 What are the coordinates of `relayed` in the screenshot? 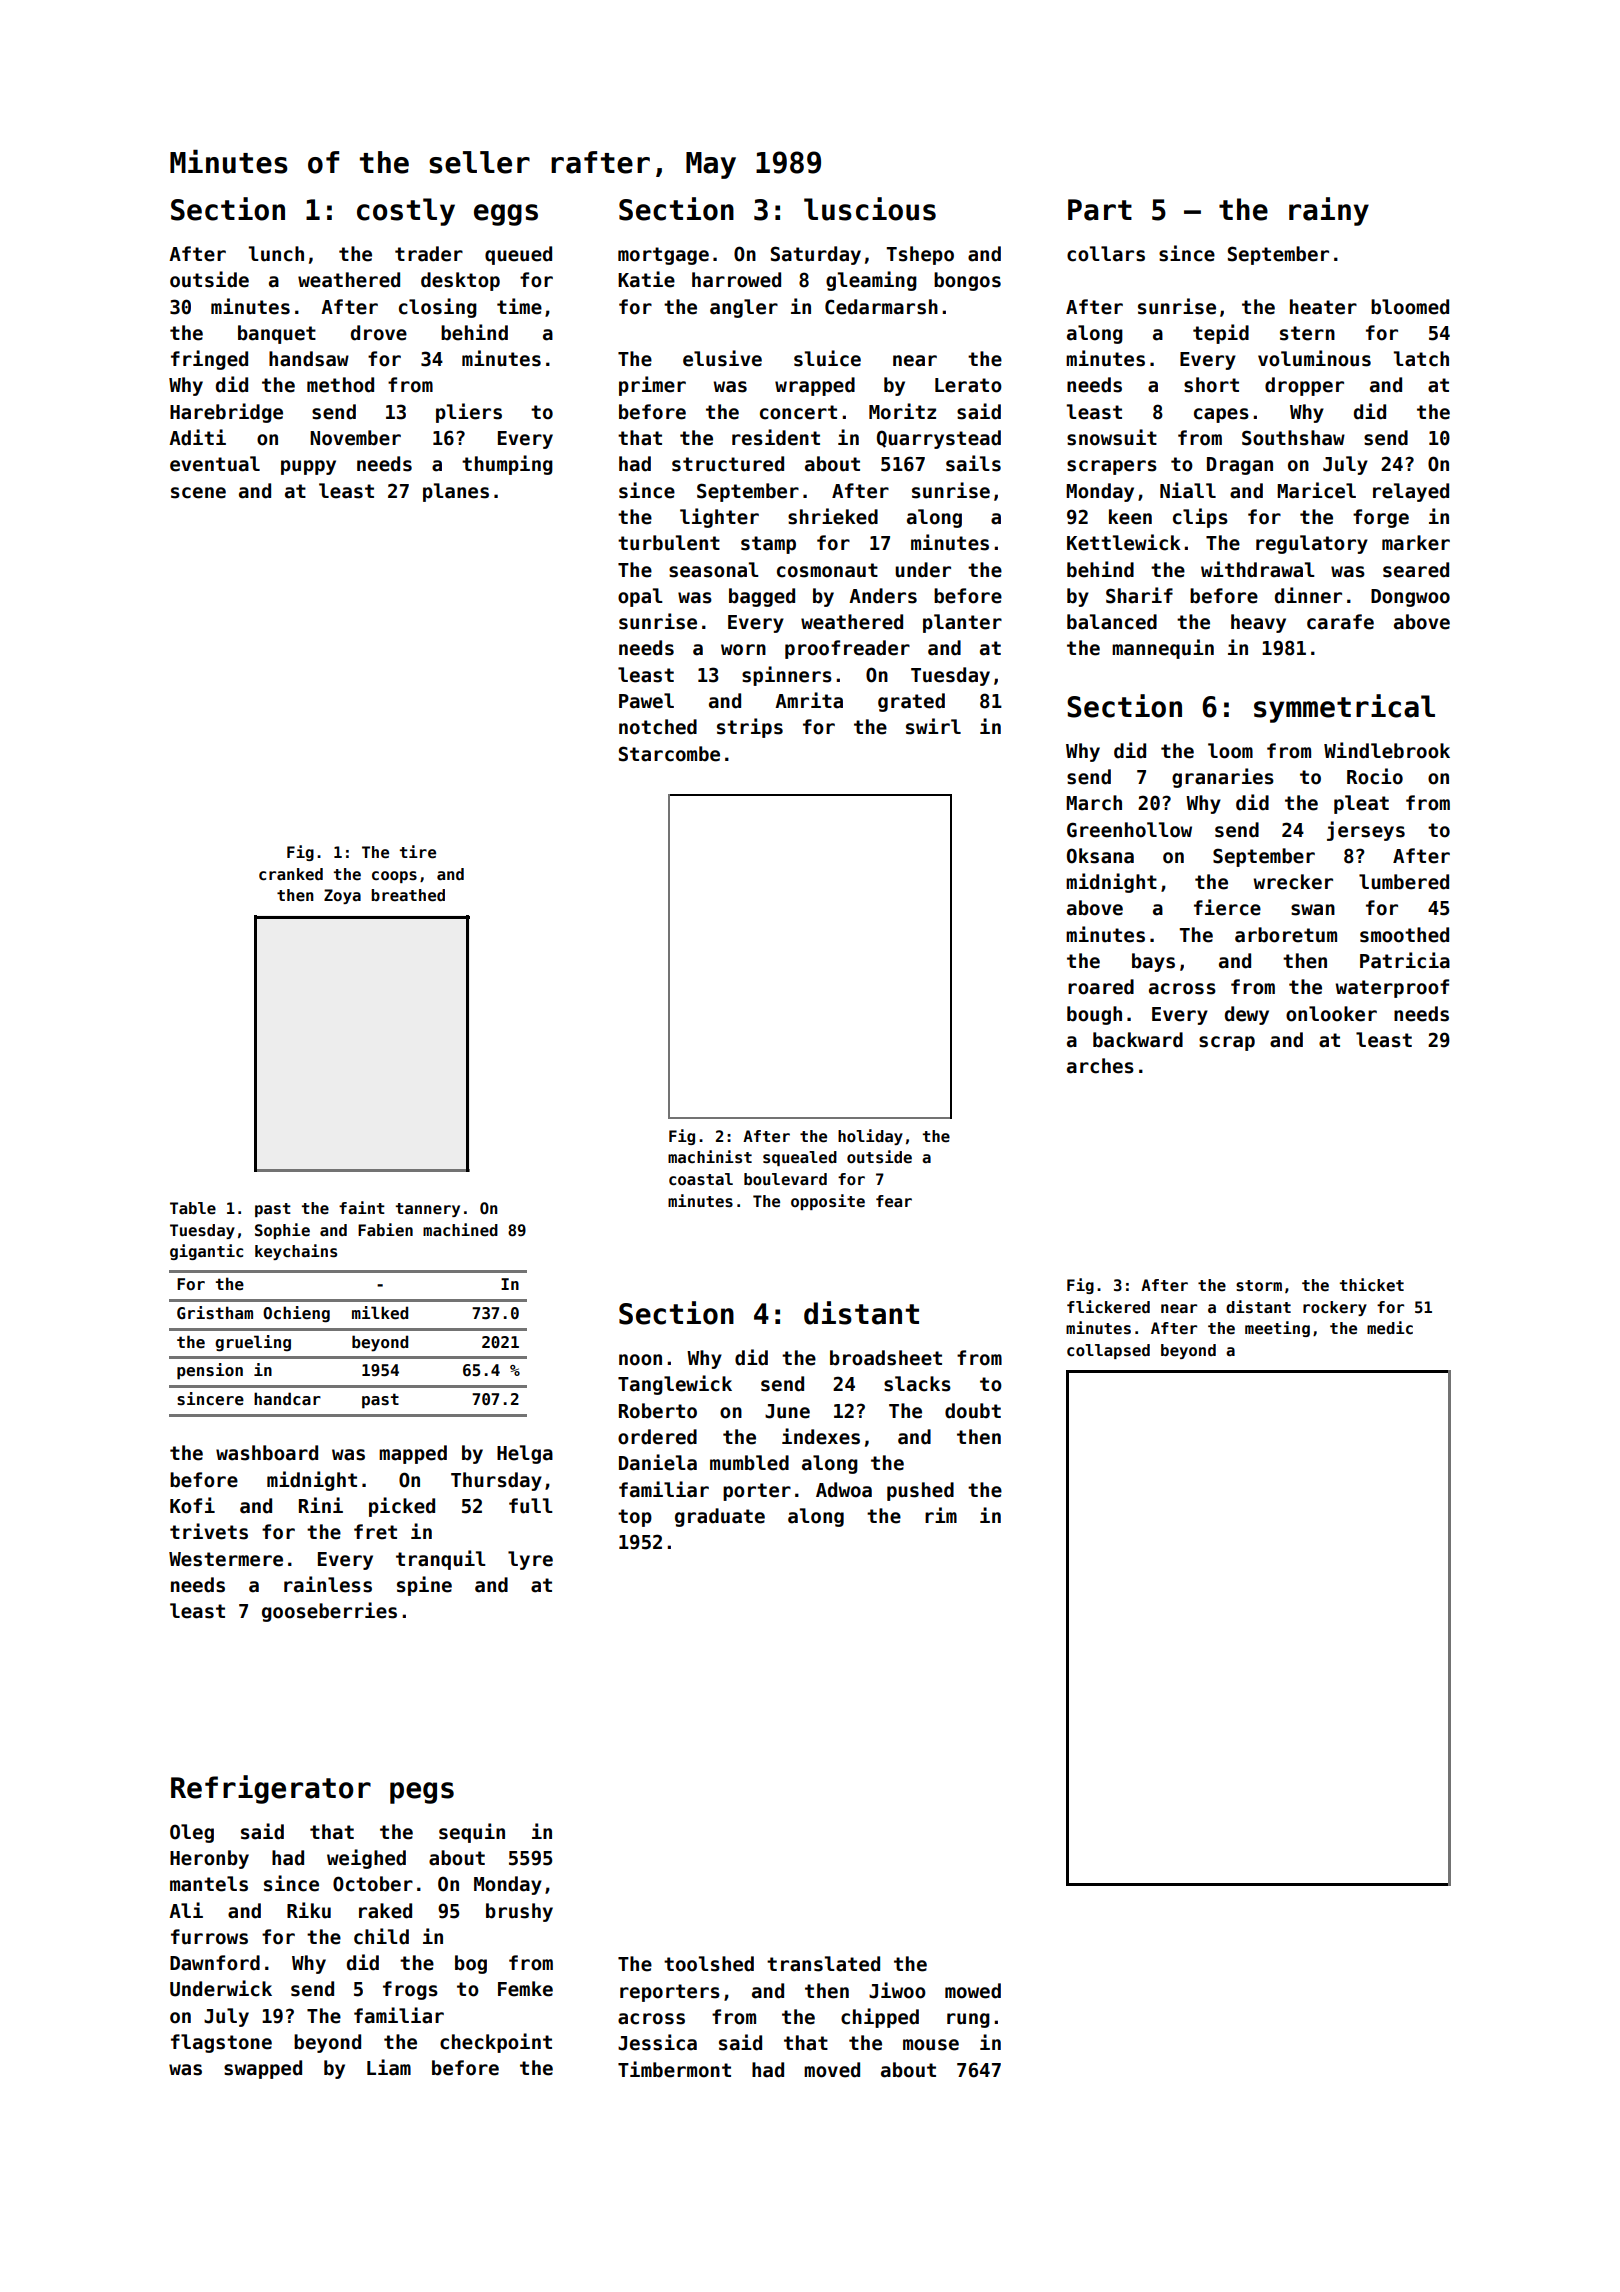 It's located at (1411, 492).
